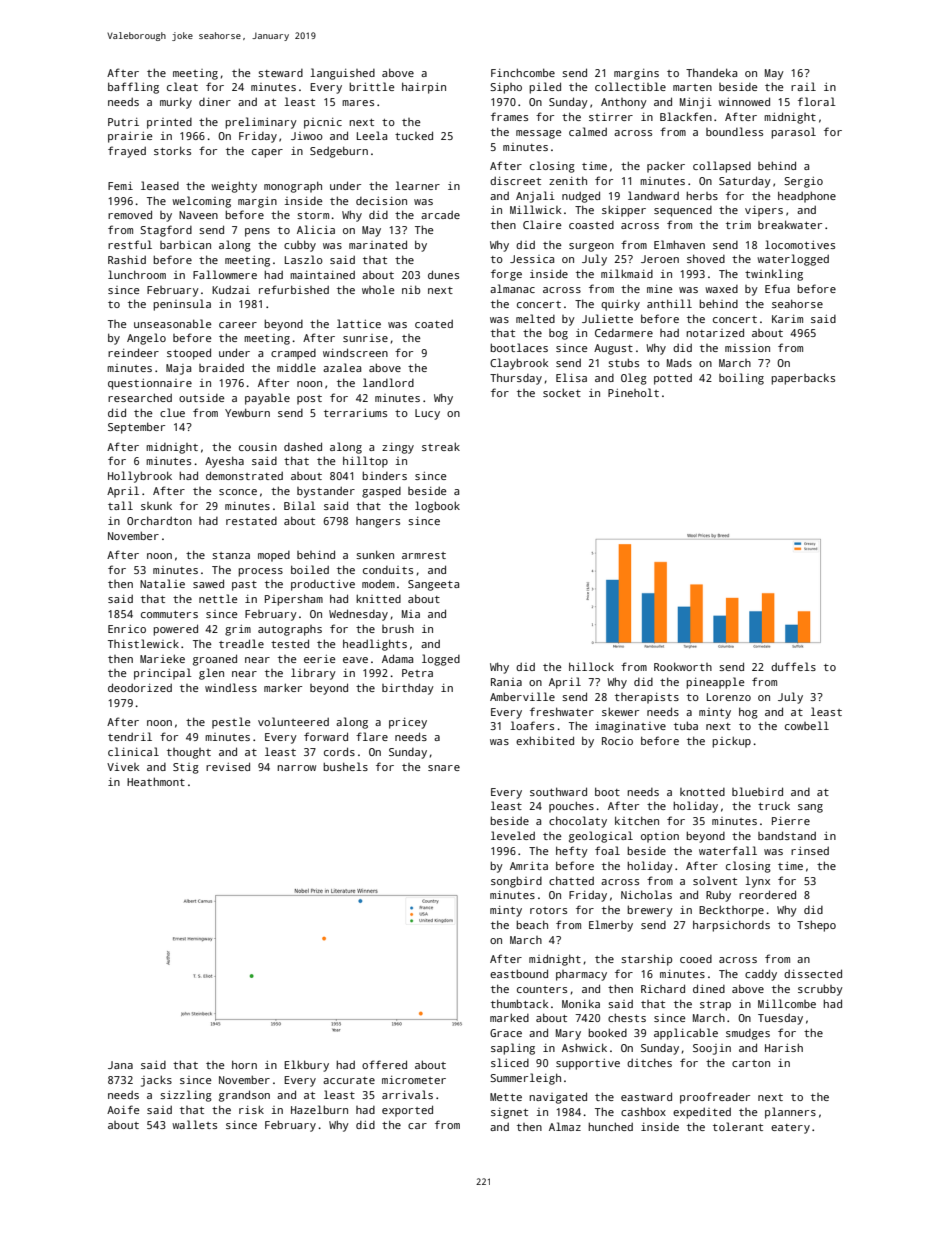 The width and height of the screenshot is (952, 1233). What do you see at coordinates (565, 1126) in the screenshot?
I see `Almaz` at bounding box center [565, 1126].
